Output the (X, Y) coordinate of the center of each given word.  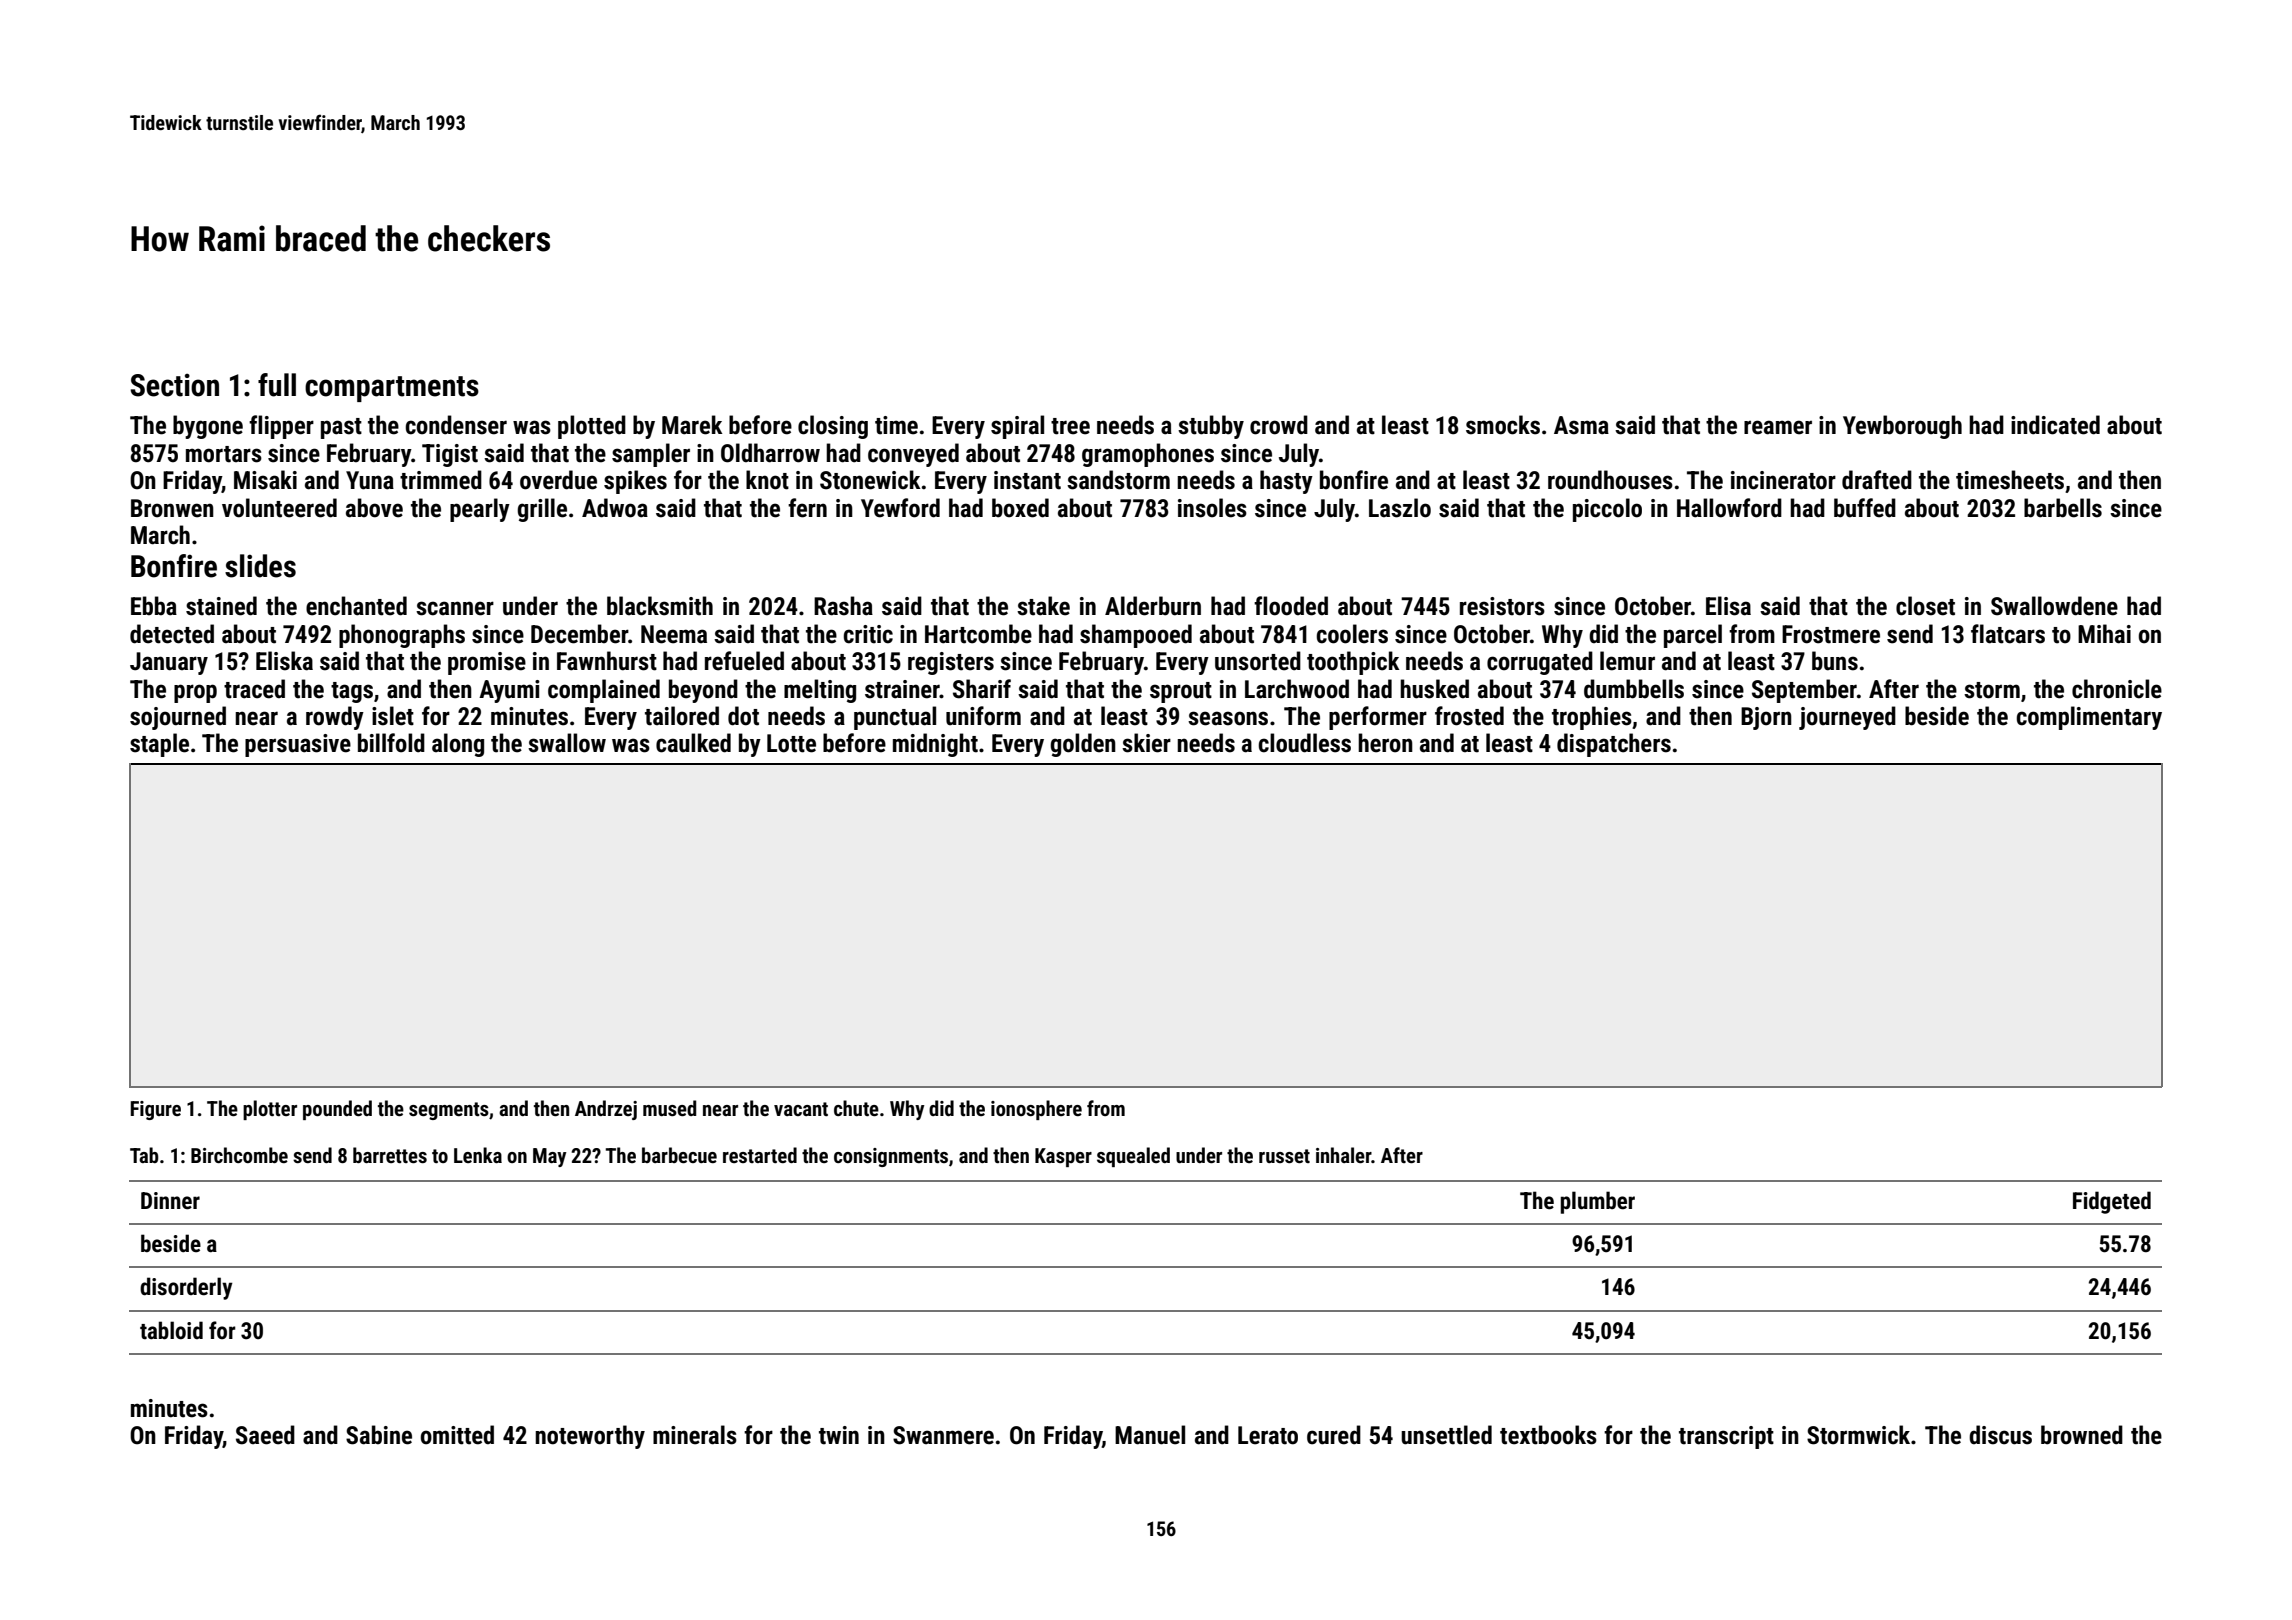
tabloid (171, 1330)
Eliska (284, 661)
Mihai (2104, 634)
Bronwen (172, 508)
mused (669, 1108)
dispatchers (1614, 745)
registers (951, 663)
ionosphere (1036, 1110)
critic (868, 634)
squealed (1133, 1157)
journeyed (1847, 718)
